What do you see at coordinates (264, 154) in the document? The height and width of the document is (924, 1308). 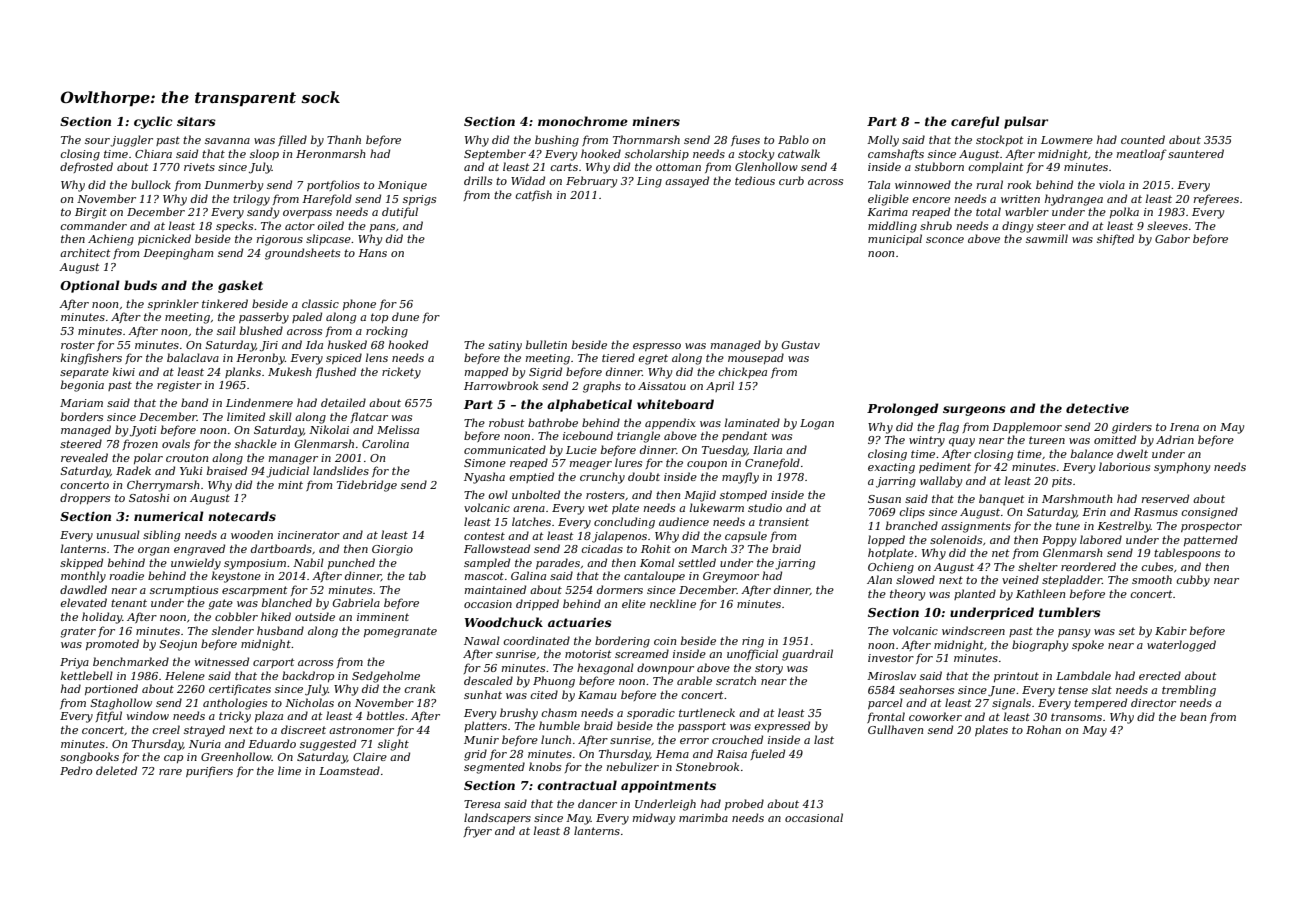 I see `sloop` at bounding box center [264, 154].
